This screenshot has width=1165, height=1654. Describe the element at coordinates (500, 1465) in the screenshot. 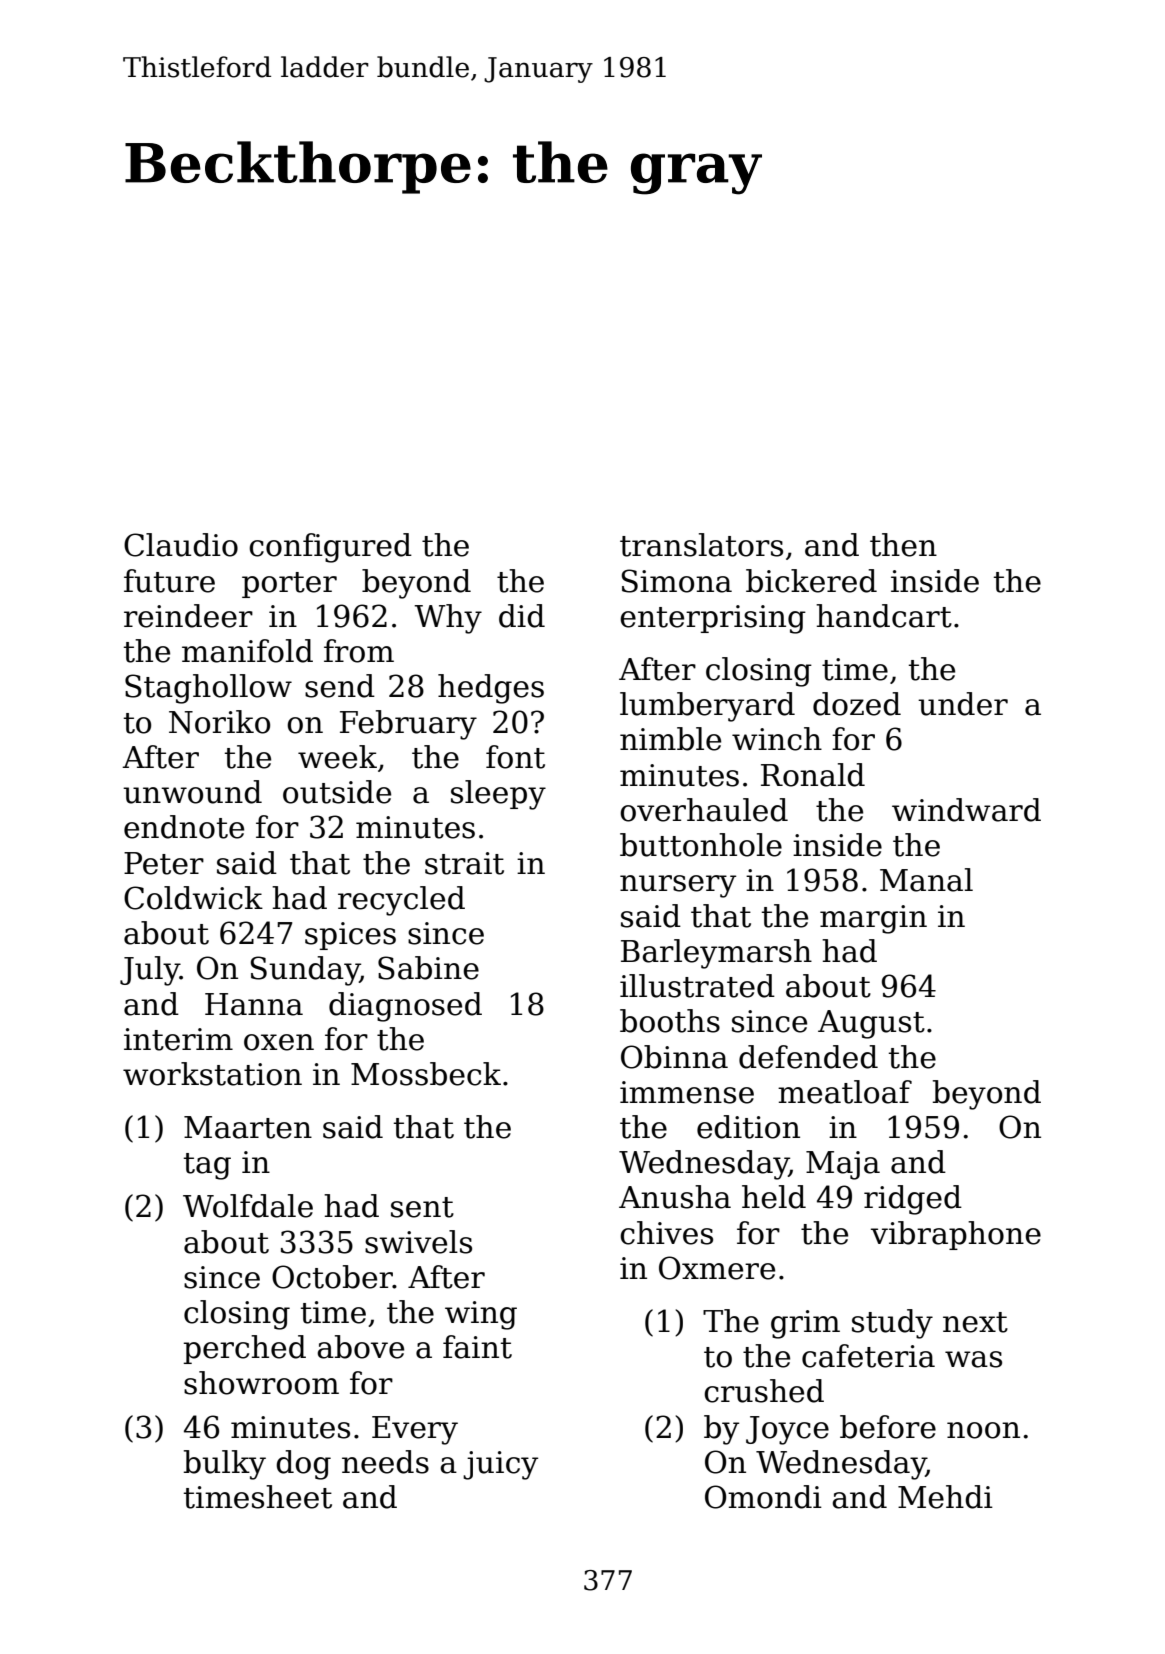

I see `juicy` at that location.
